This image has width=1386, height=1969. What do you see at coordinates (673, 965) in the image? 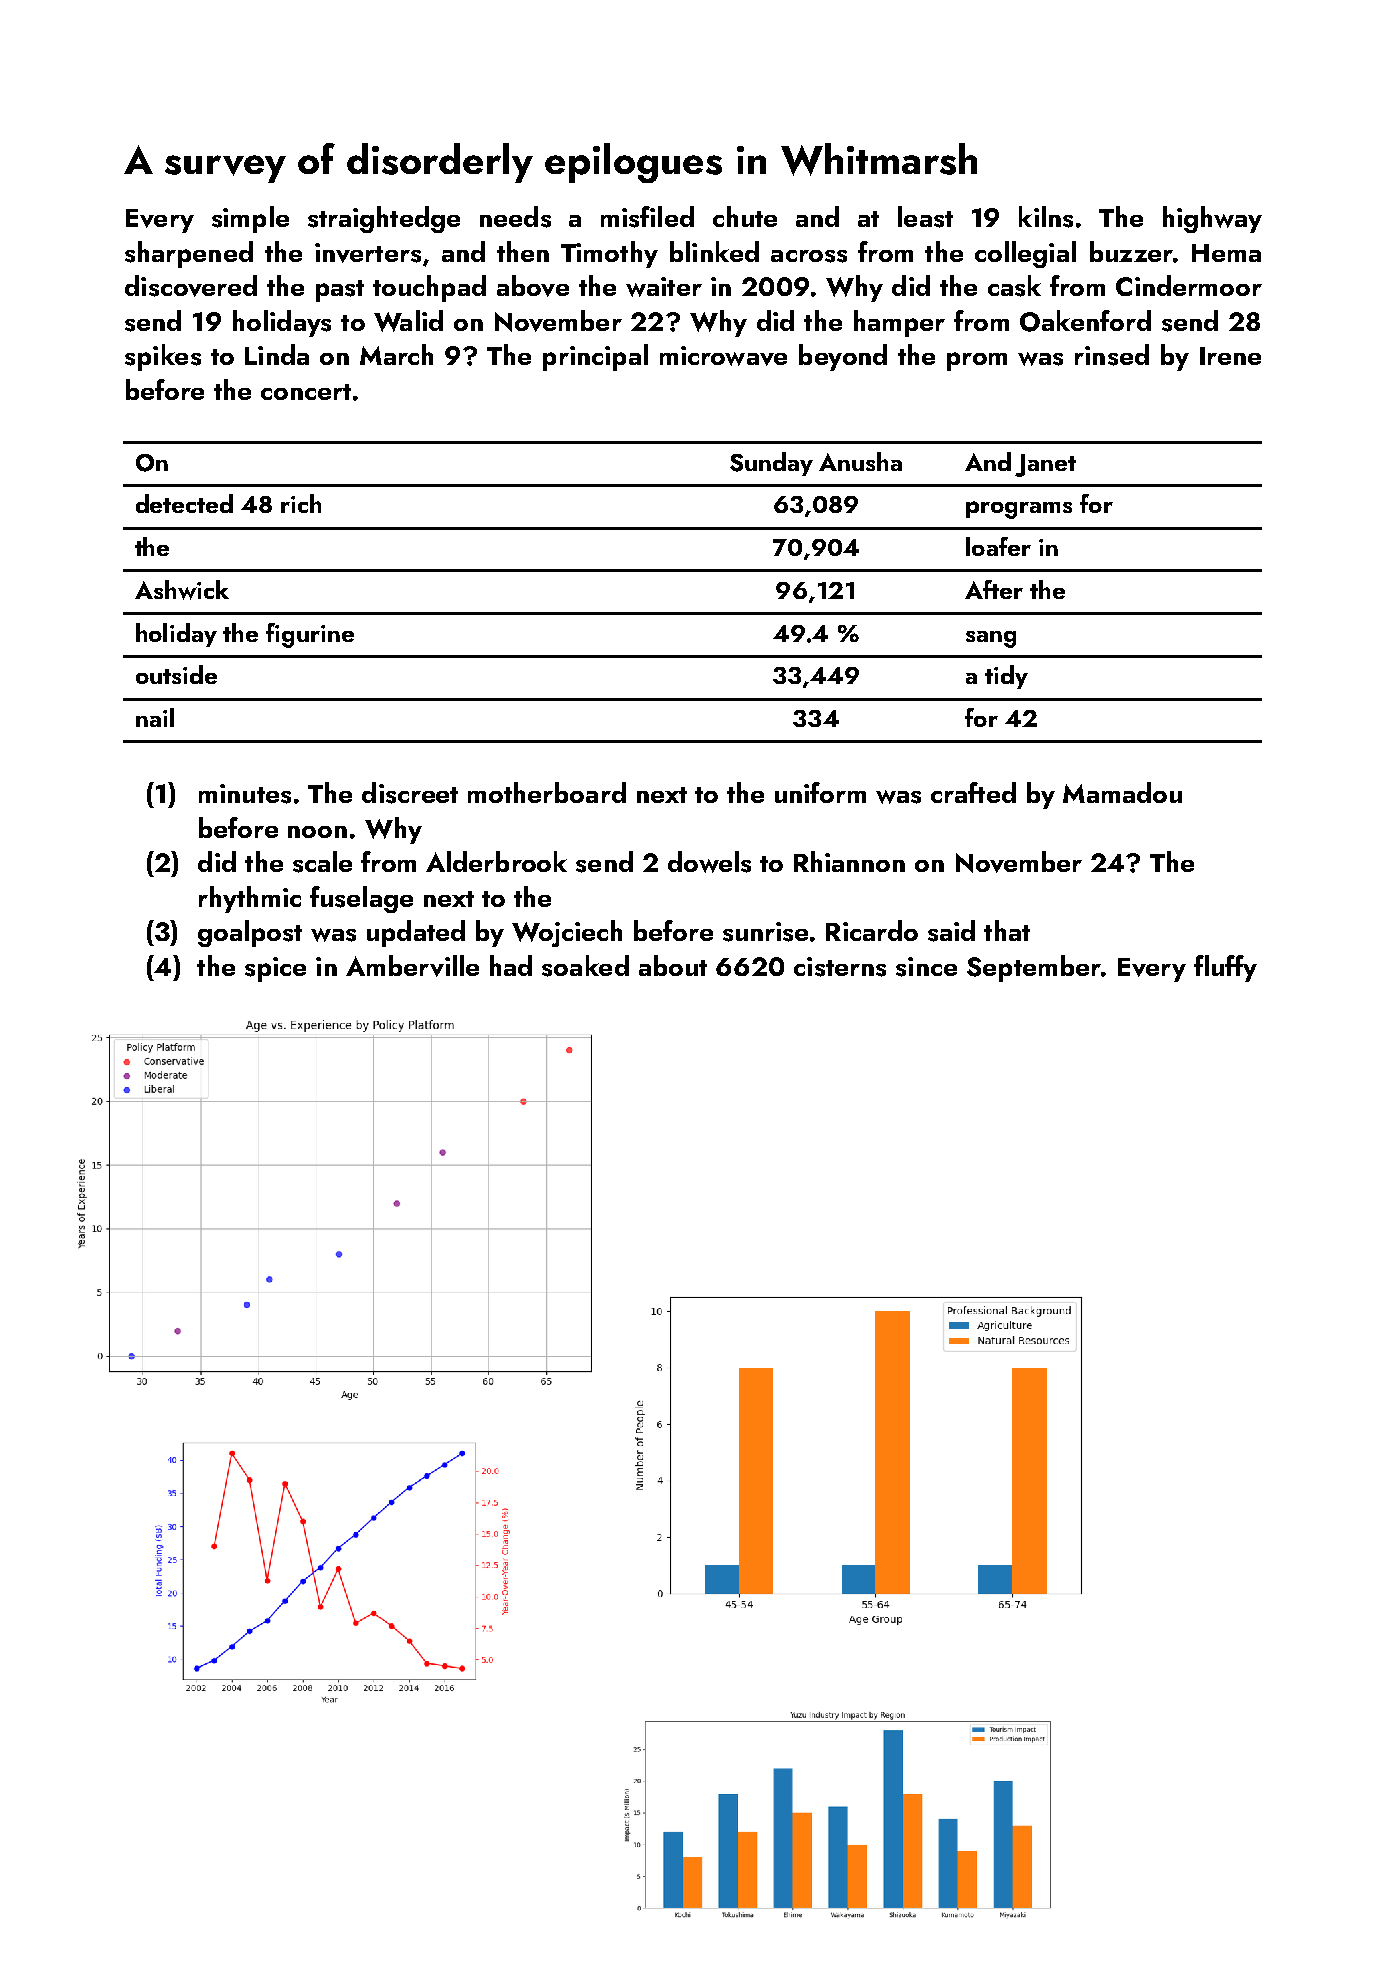
I see `about` at bounding box center [673, 965].
